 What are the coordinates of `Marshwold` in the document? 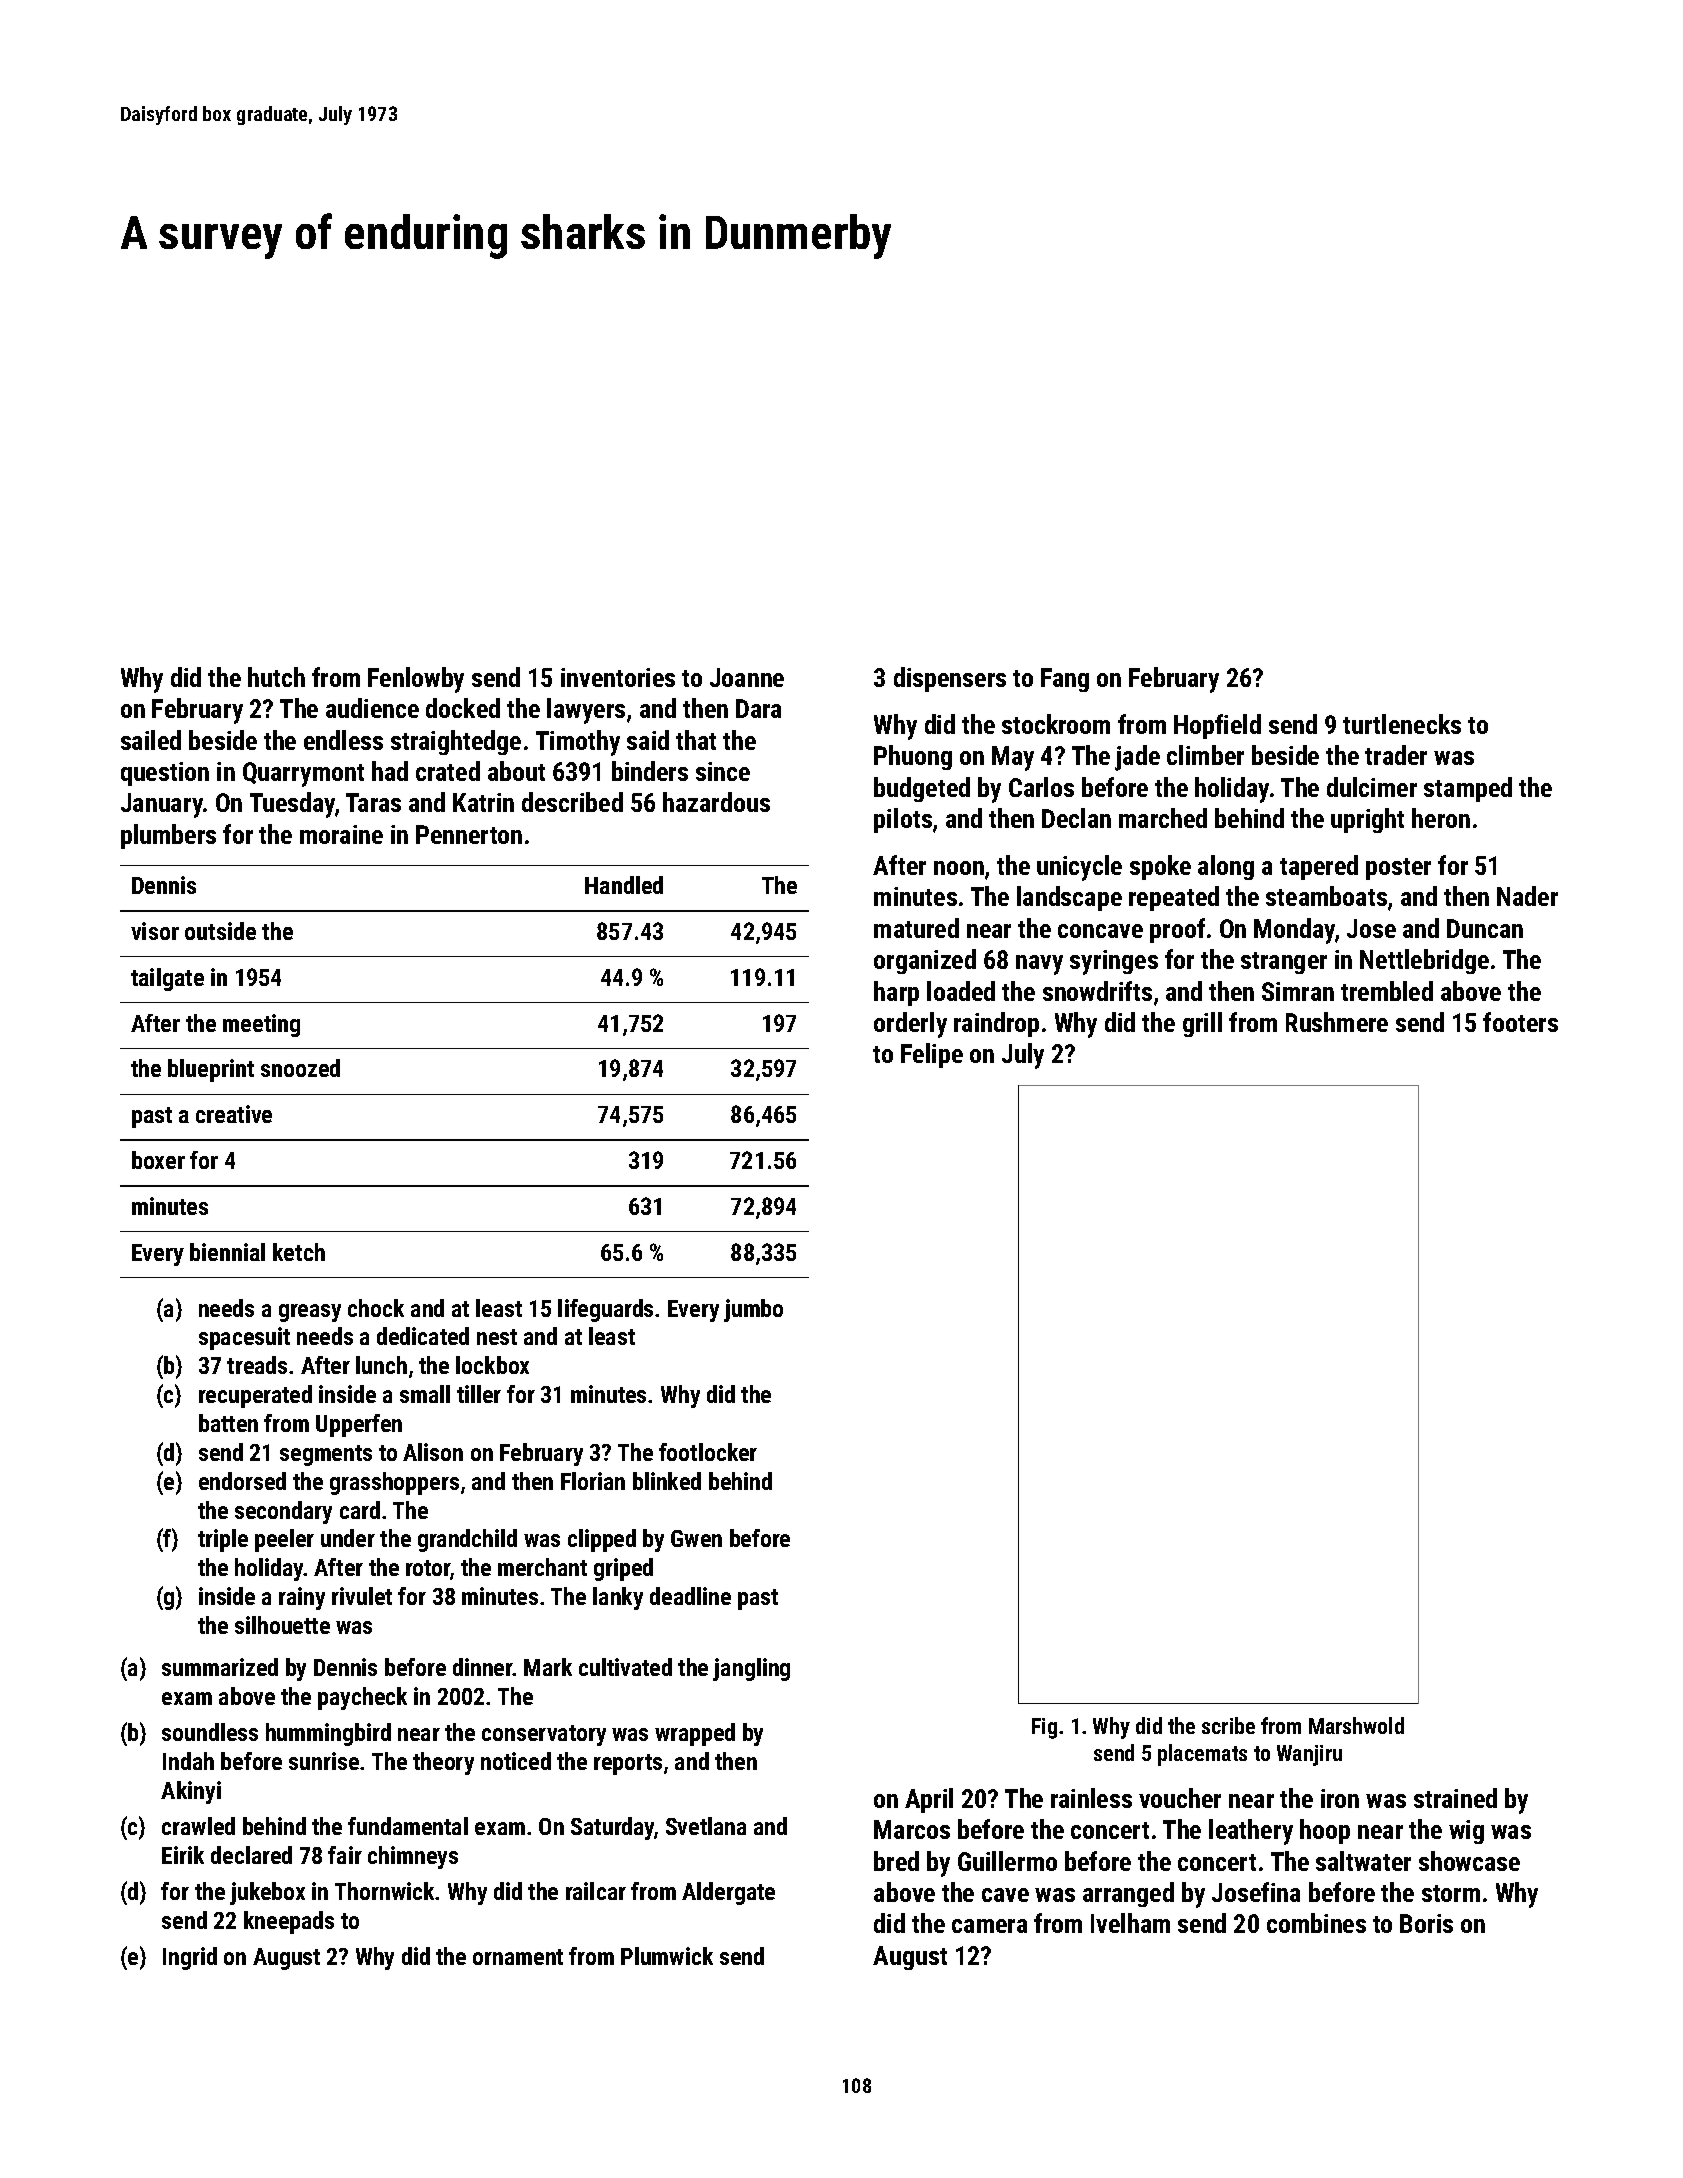 It's located at (1356, 1725).
